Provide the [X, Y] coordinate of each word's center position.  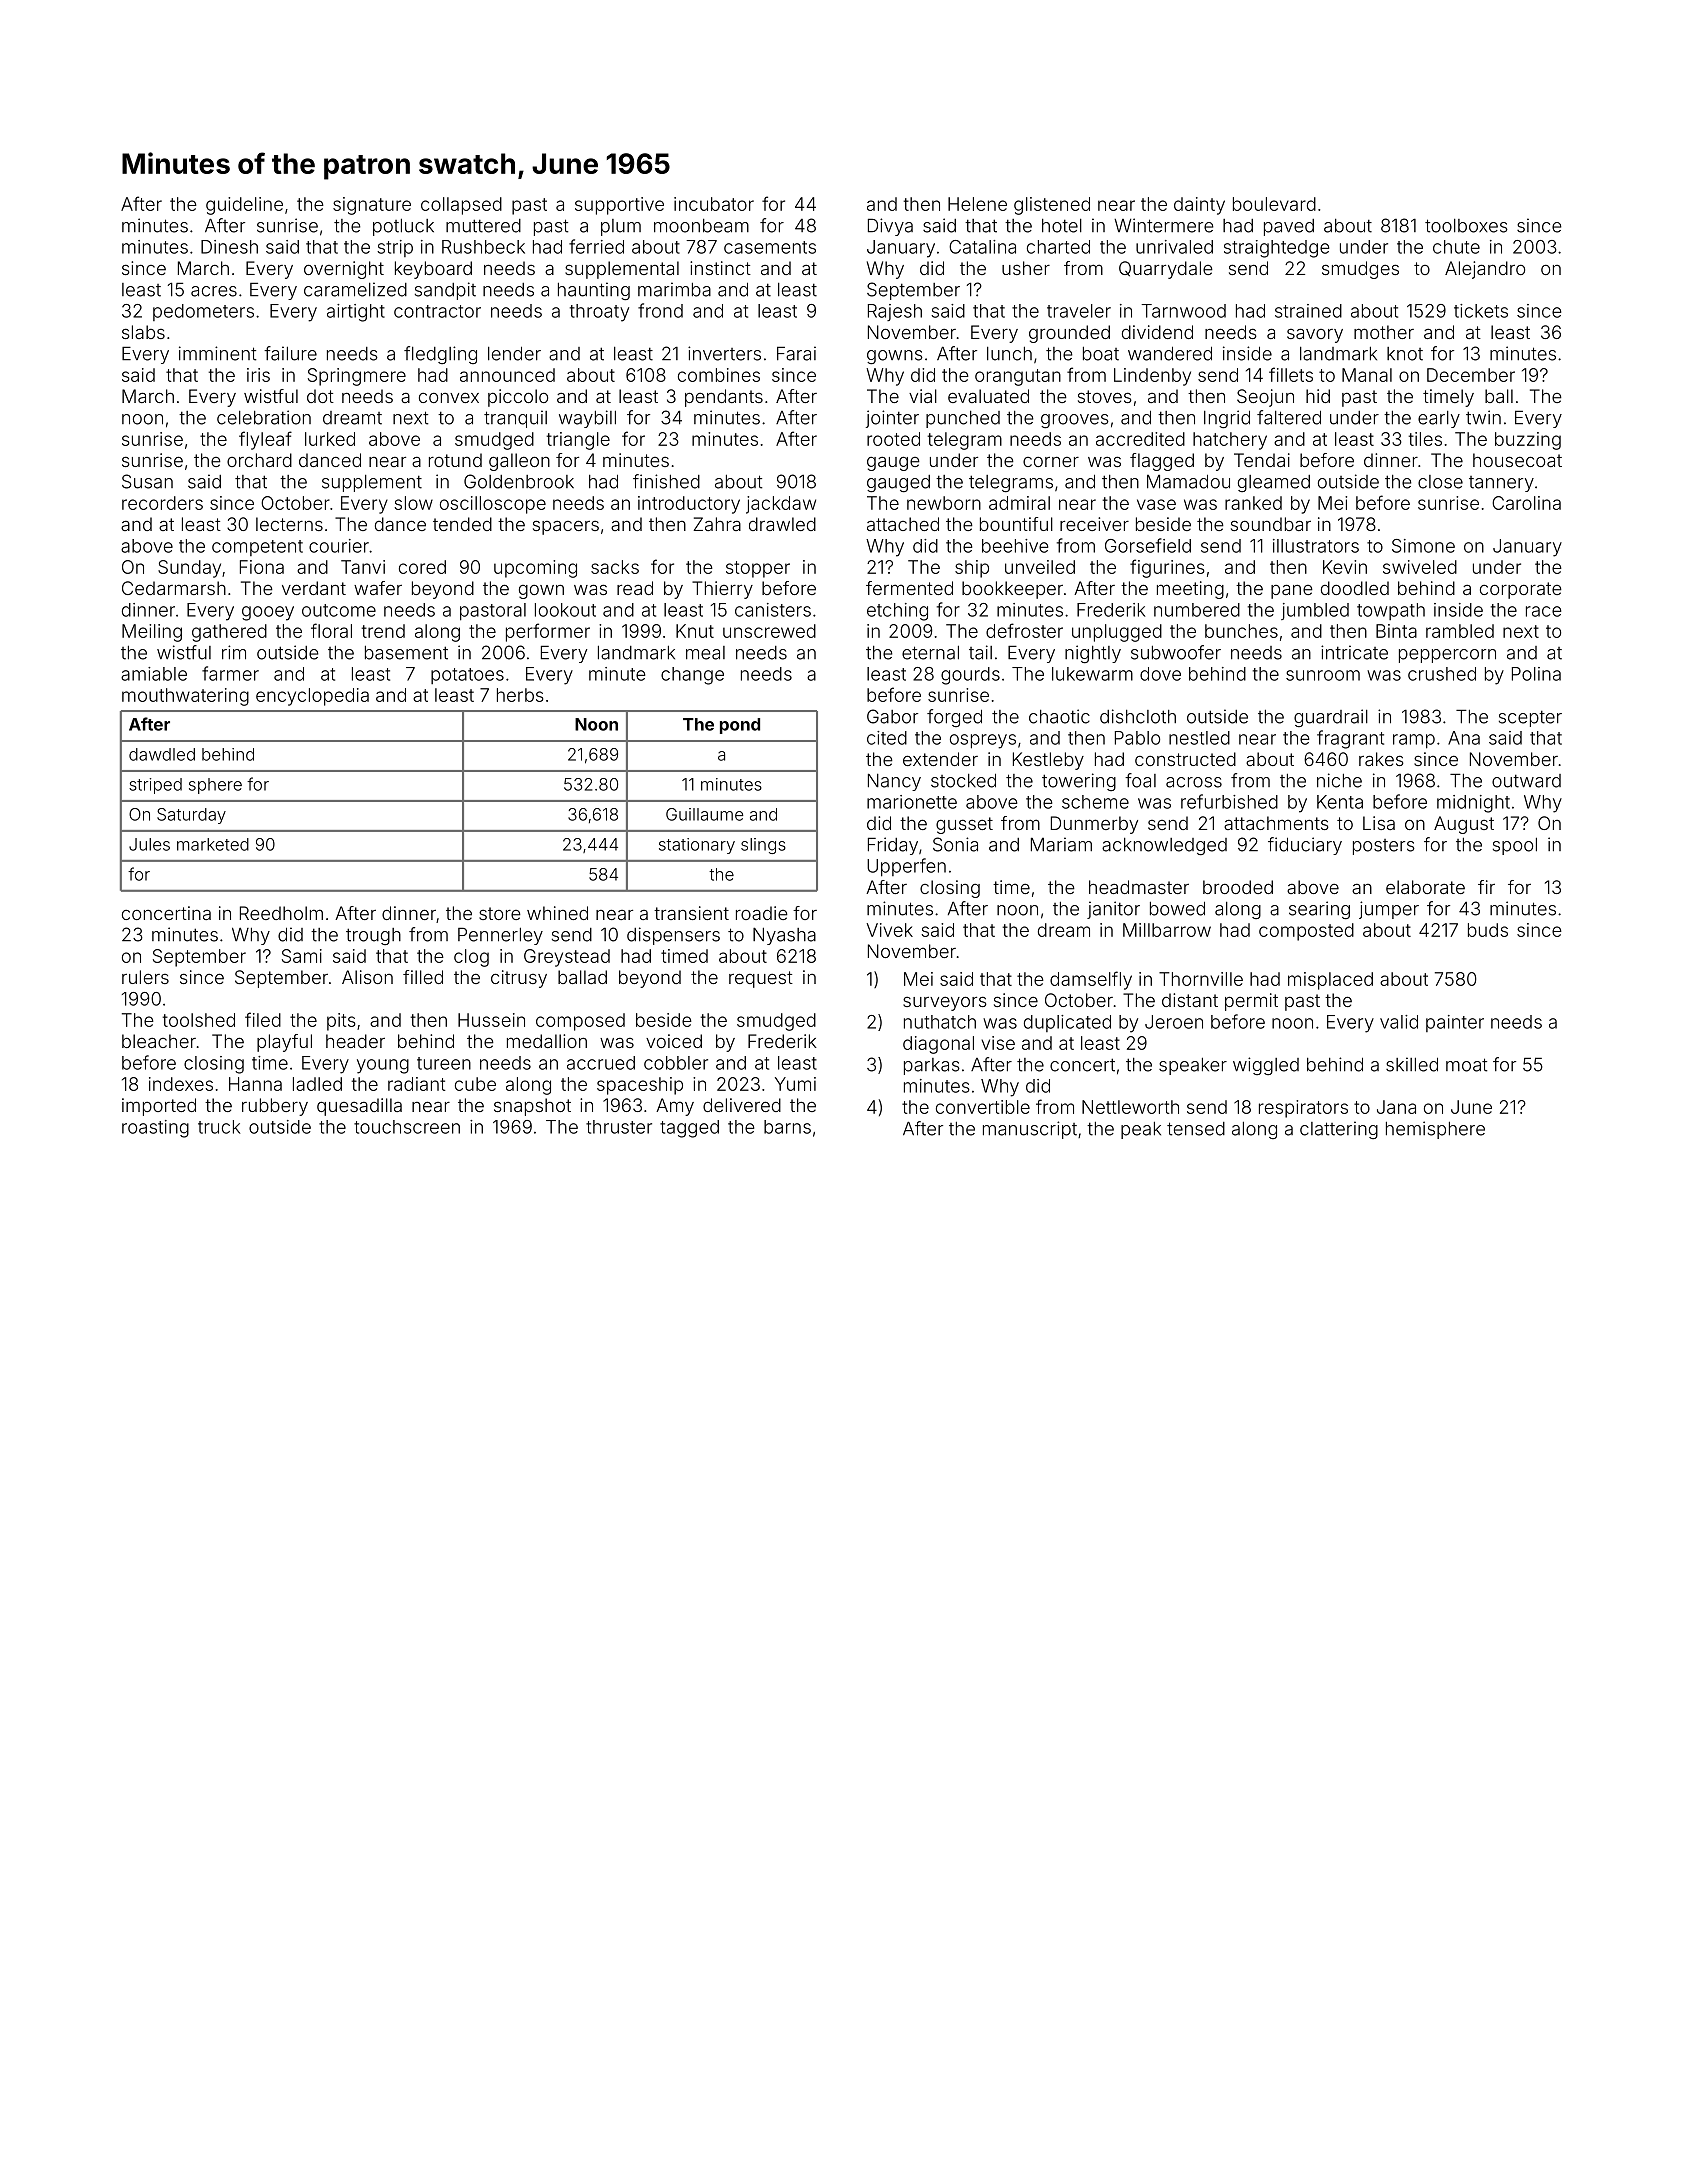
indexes [181, 1084]
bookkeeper [1012, 590]
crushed [1442, 674]
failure [290, 353]
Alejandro [1485, 270]
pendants [724, 398]
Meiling [152, 633]
